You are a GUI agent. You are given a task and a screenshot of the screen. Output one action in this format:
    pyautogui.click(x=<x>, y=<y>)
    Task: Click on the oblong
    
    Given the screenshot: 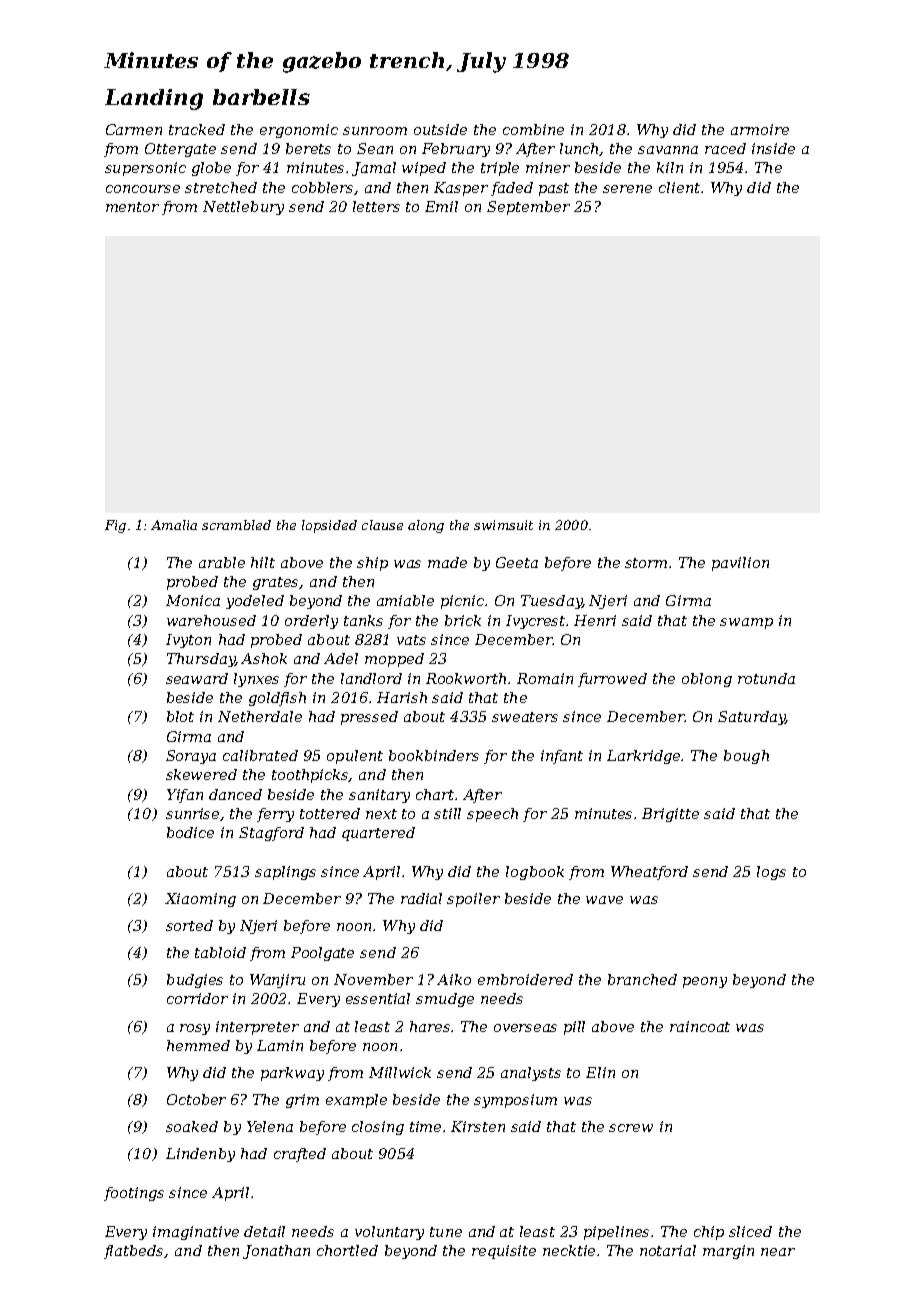 What is the action you would take?
    pyautogui.click(x=707, y=680)
